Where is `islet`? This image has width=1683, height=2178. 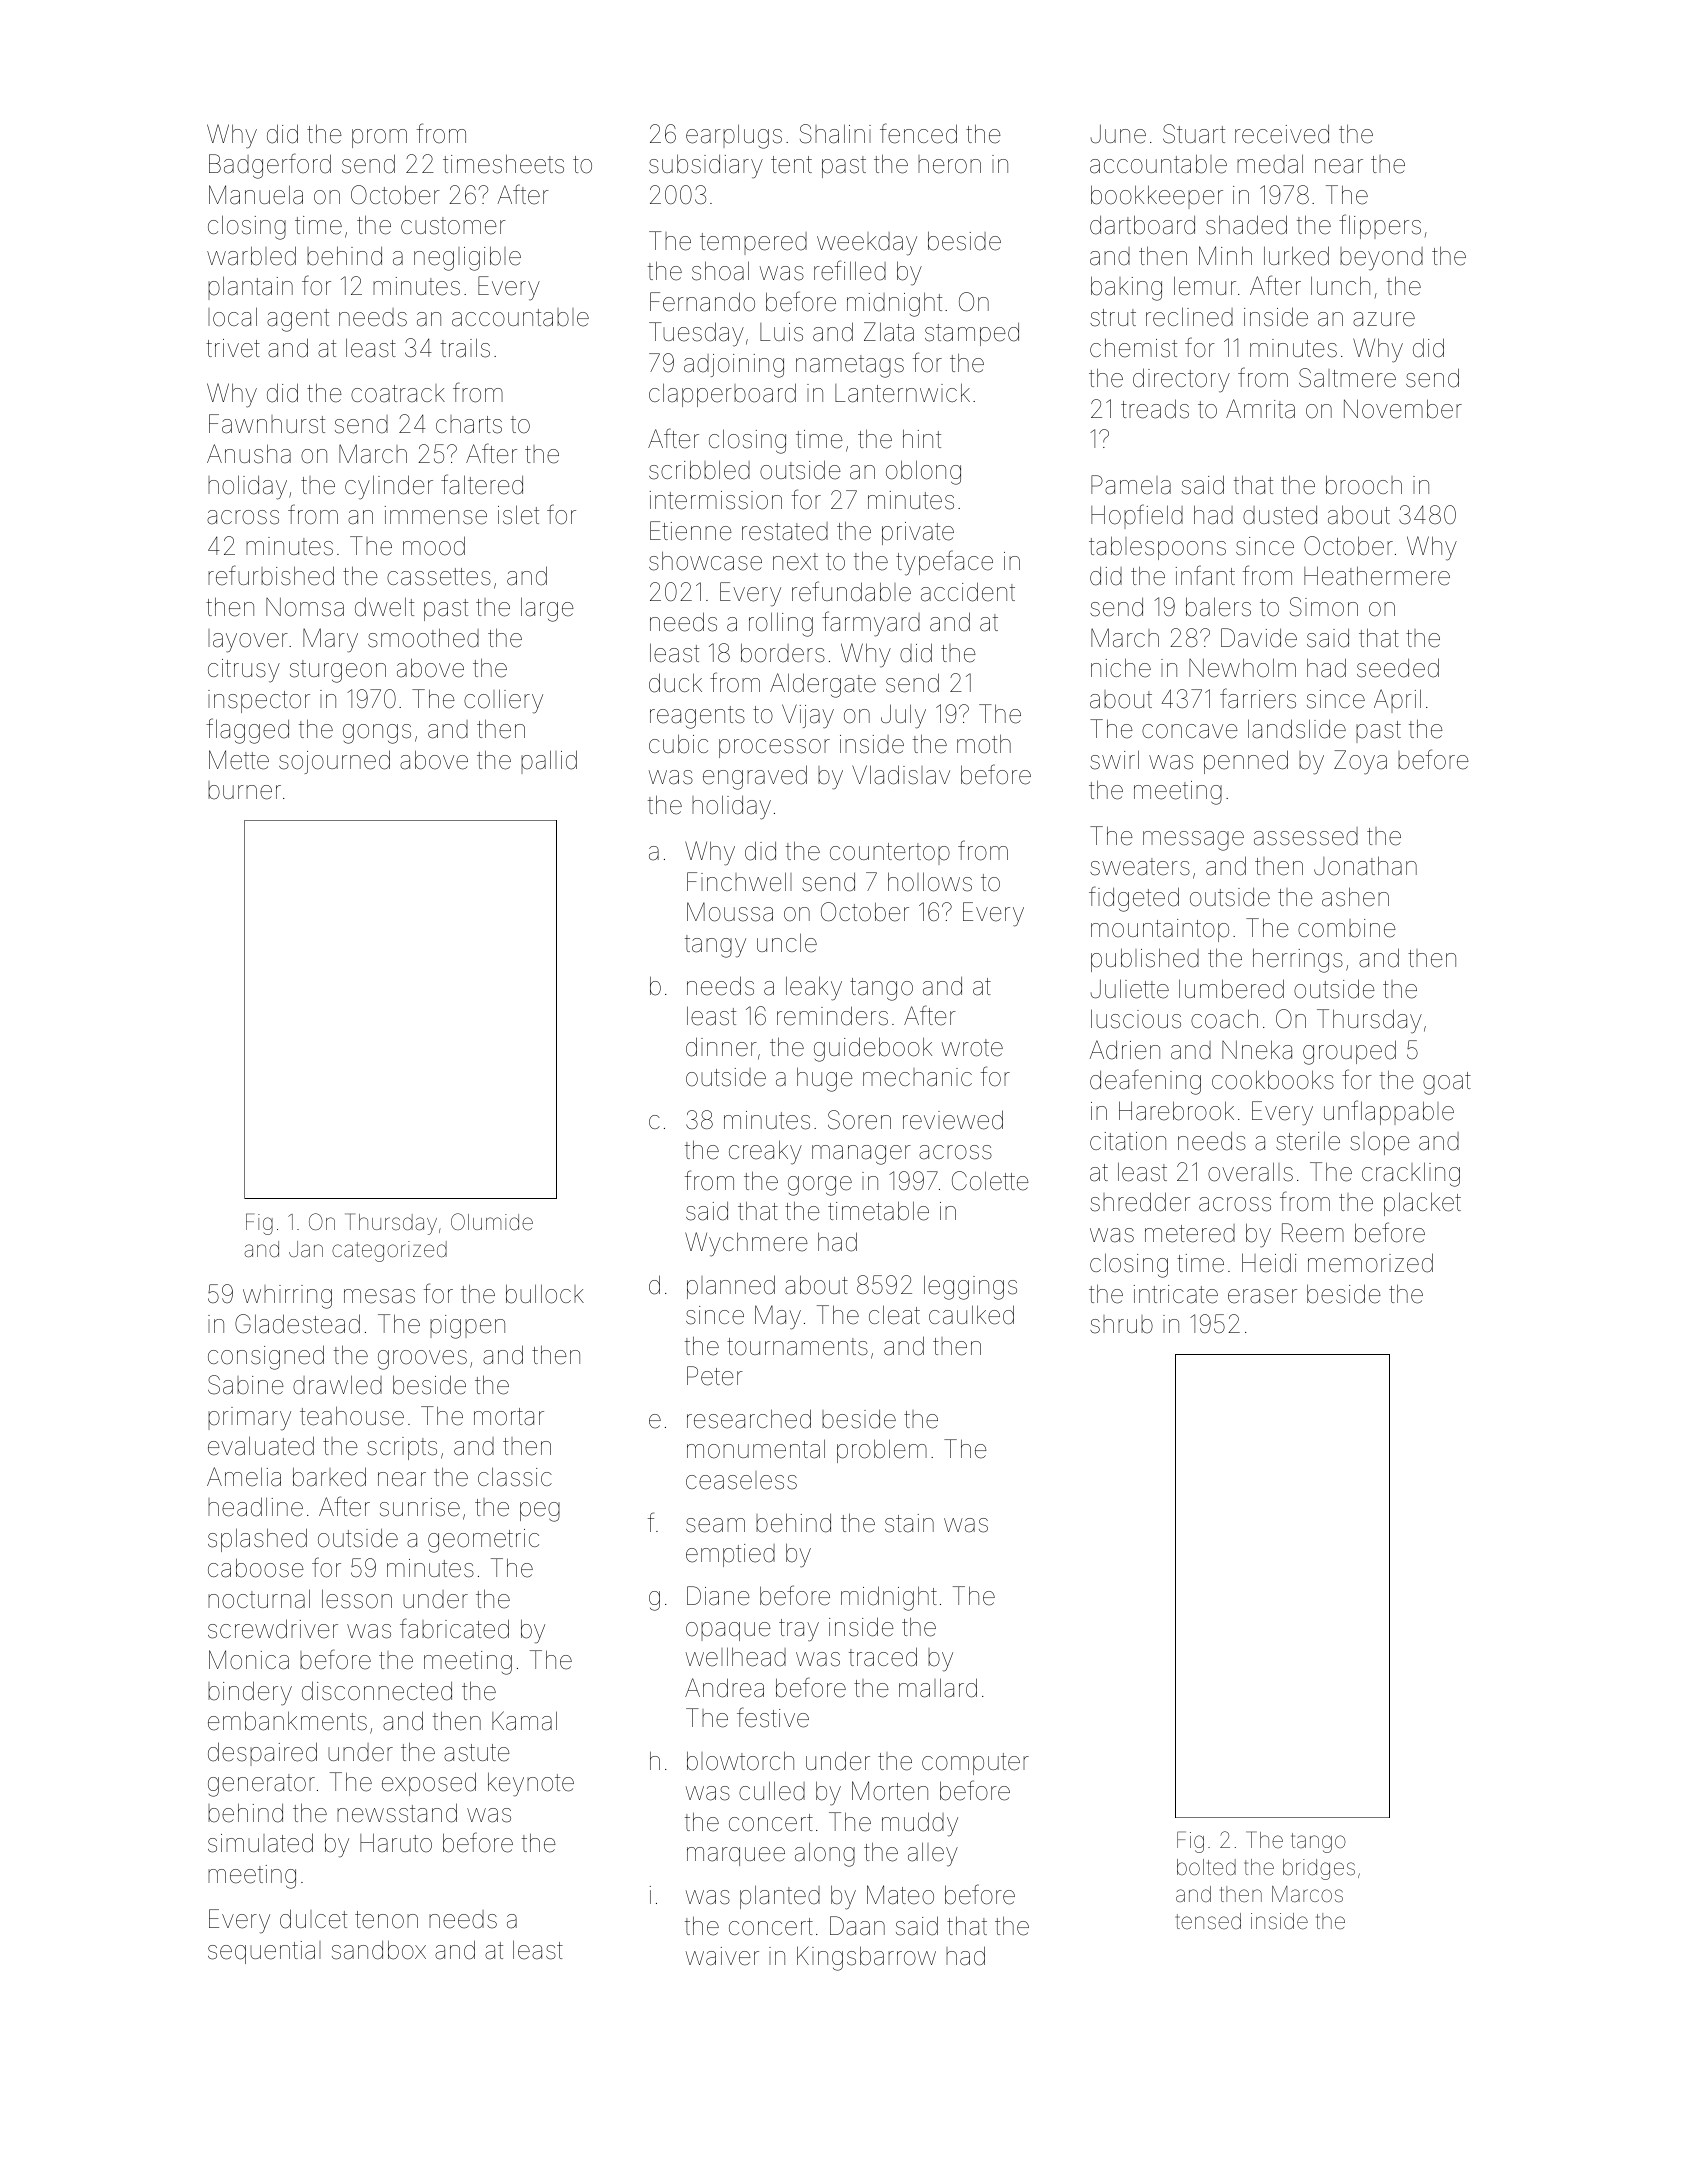 islet is located at coordinates (518, 515).
